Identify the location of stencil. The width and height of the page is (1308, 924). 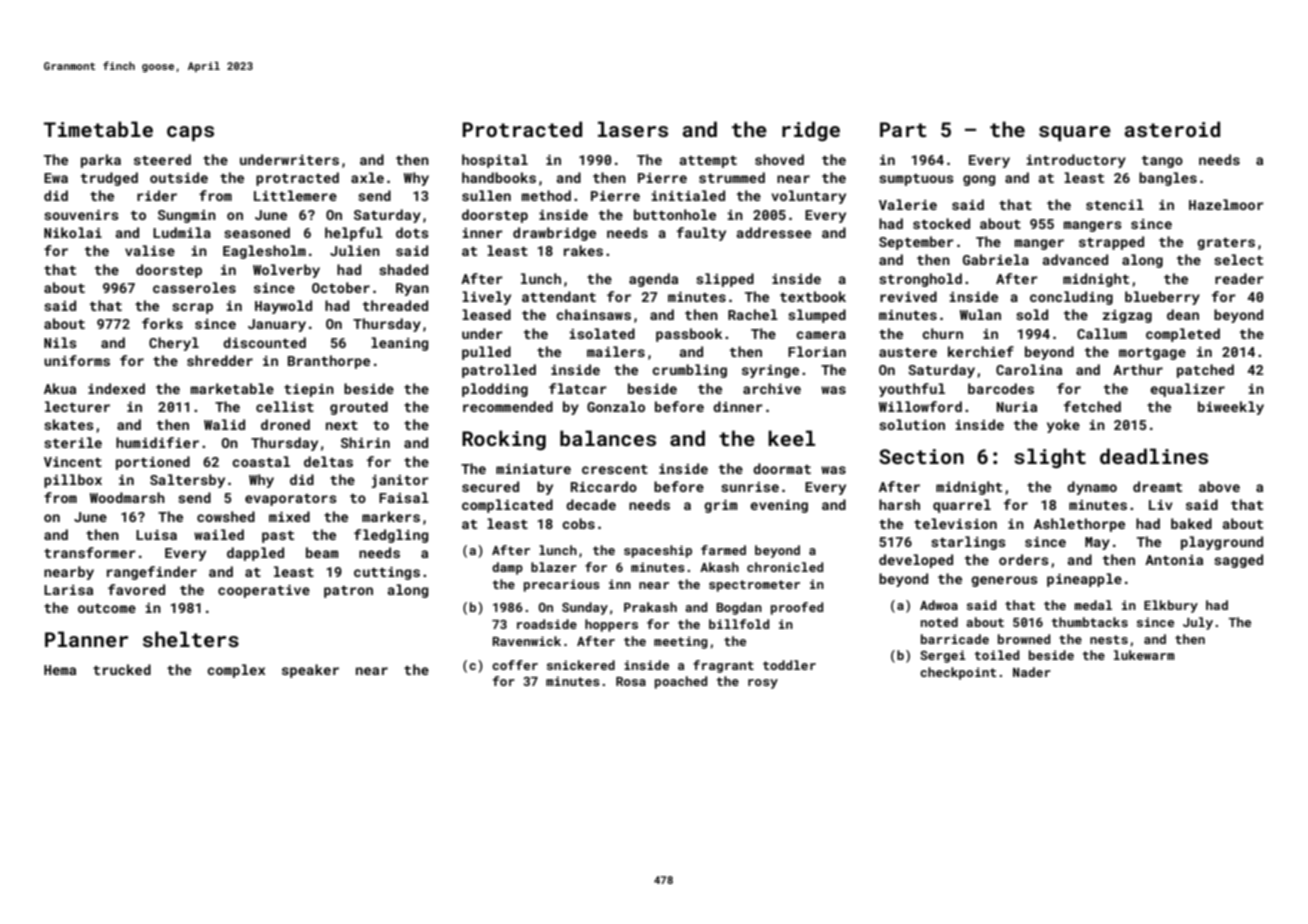
(1115, 204).
